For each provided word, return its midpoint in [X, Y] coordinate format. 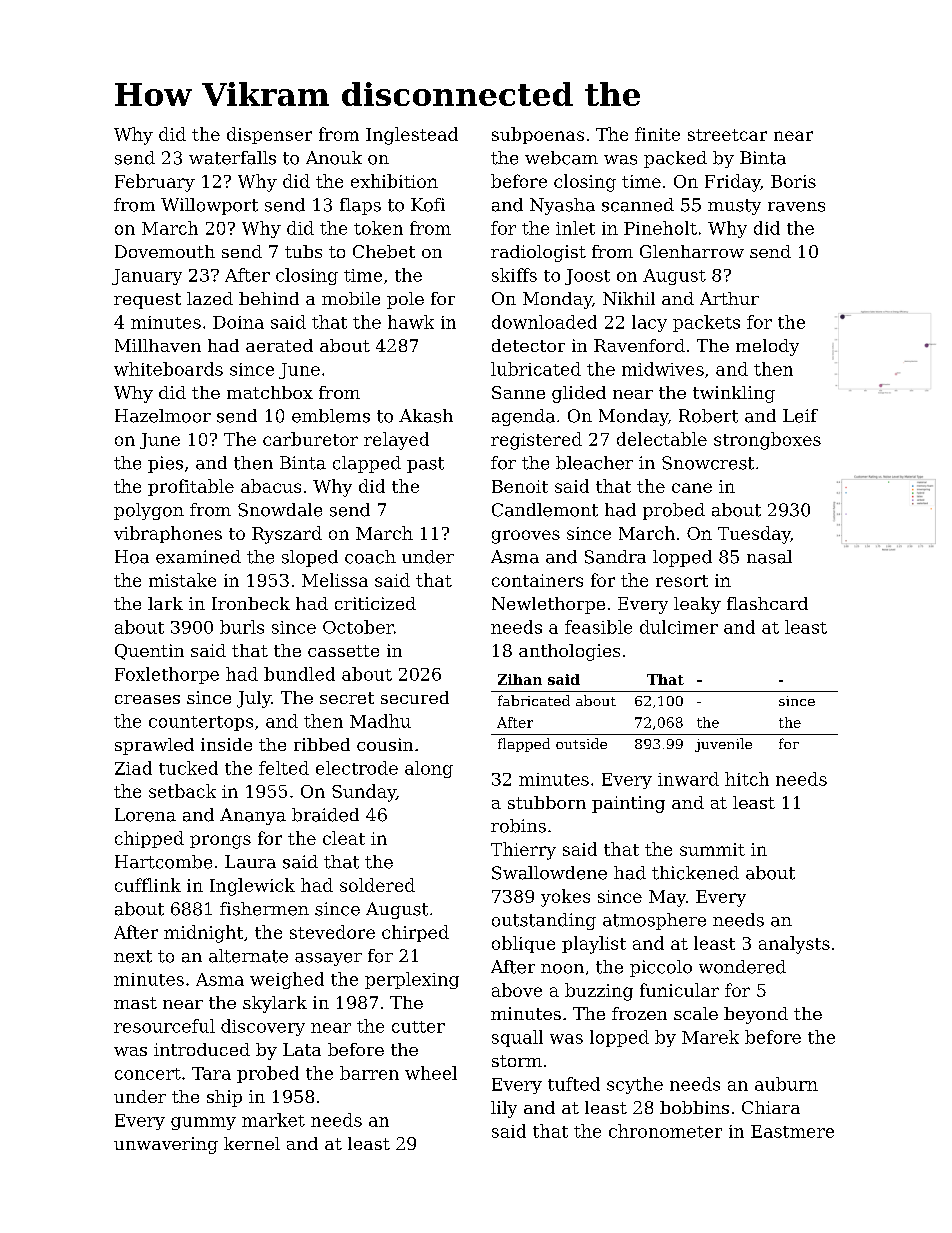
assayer [328, 959]
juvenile [723, 745]
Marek [710, 1037]
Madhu [380, 721]
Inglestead [412, 136]
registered [536, 441]
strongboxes [767, 441]
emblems [331, 416]
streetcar [727, 135]
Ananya [253, 816]
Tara [211, 1073]
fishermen [264, 909]
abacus [271, 486]
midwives [663, 369]
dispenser [269, 135]
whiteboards [168, 369]
